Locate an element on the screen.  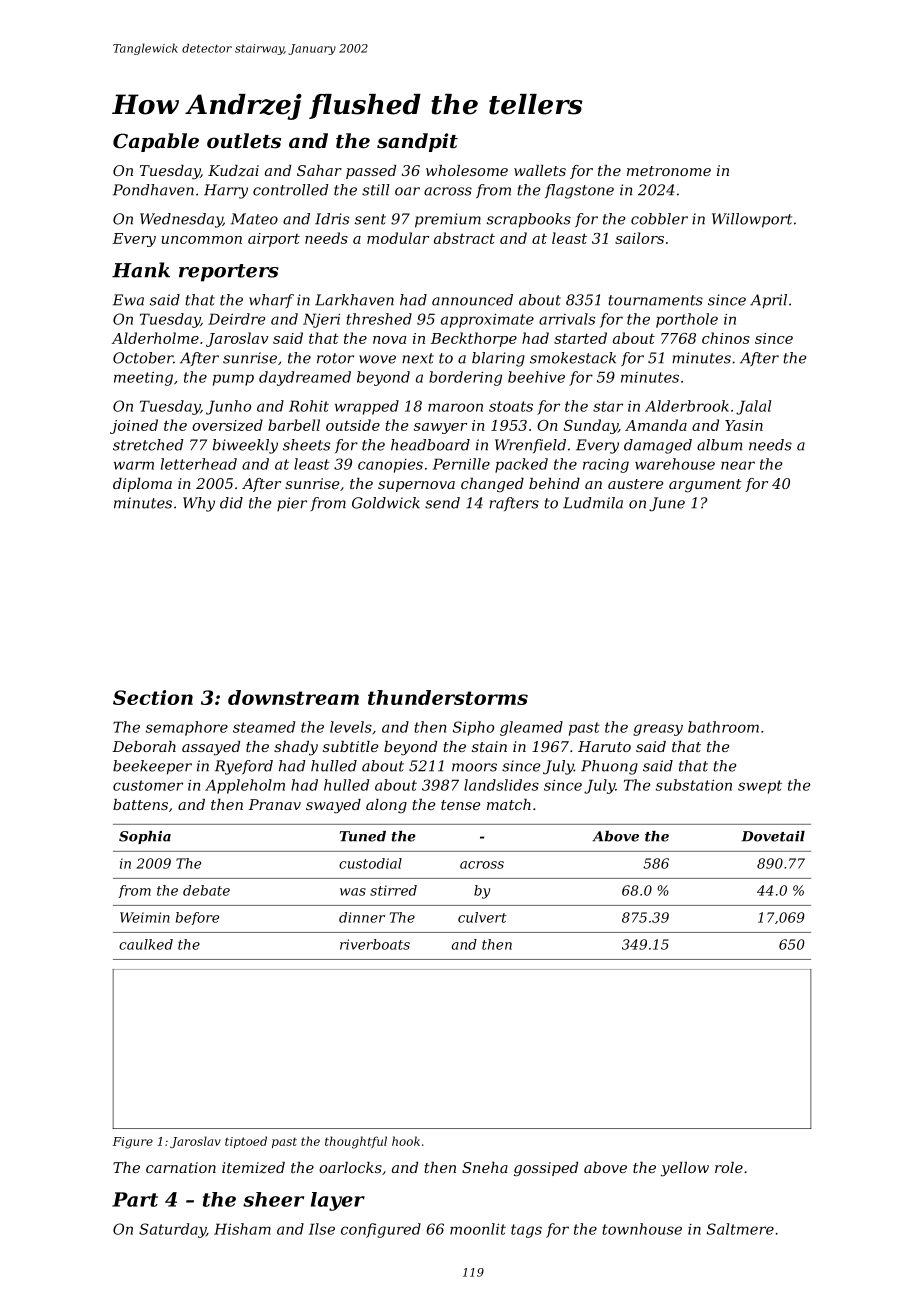
hook is located at coordinates (406, 1141).
